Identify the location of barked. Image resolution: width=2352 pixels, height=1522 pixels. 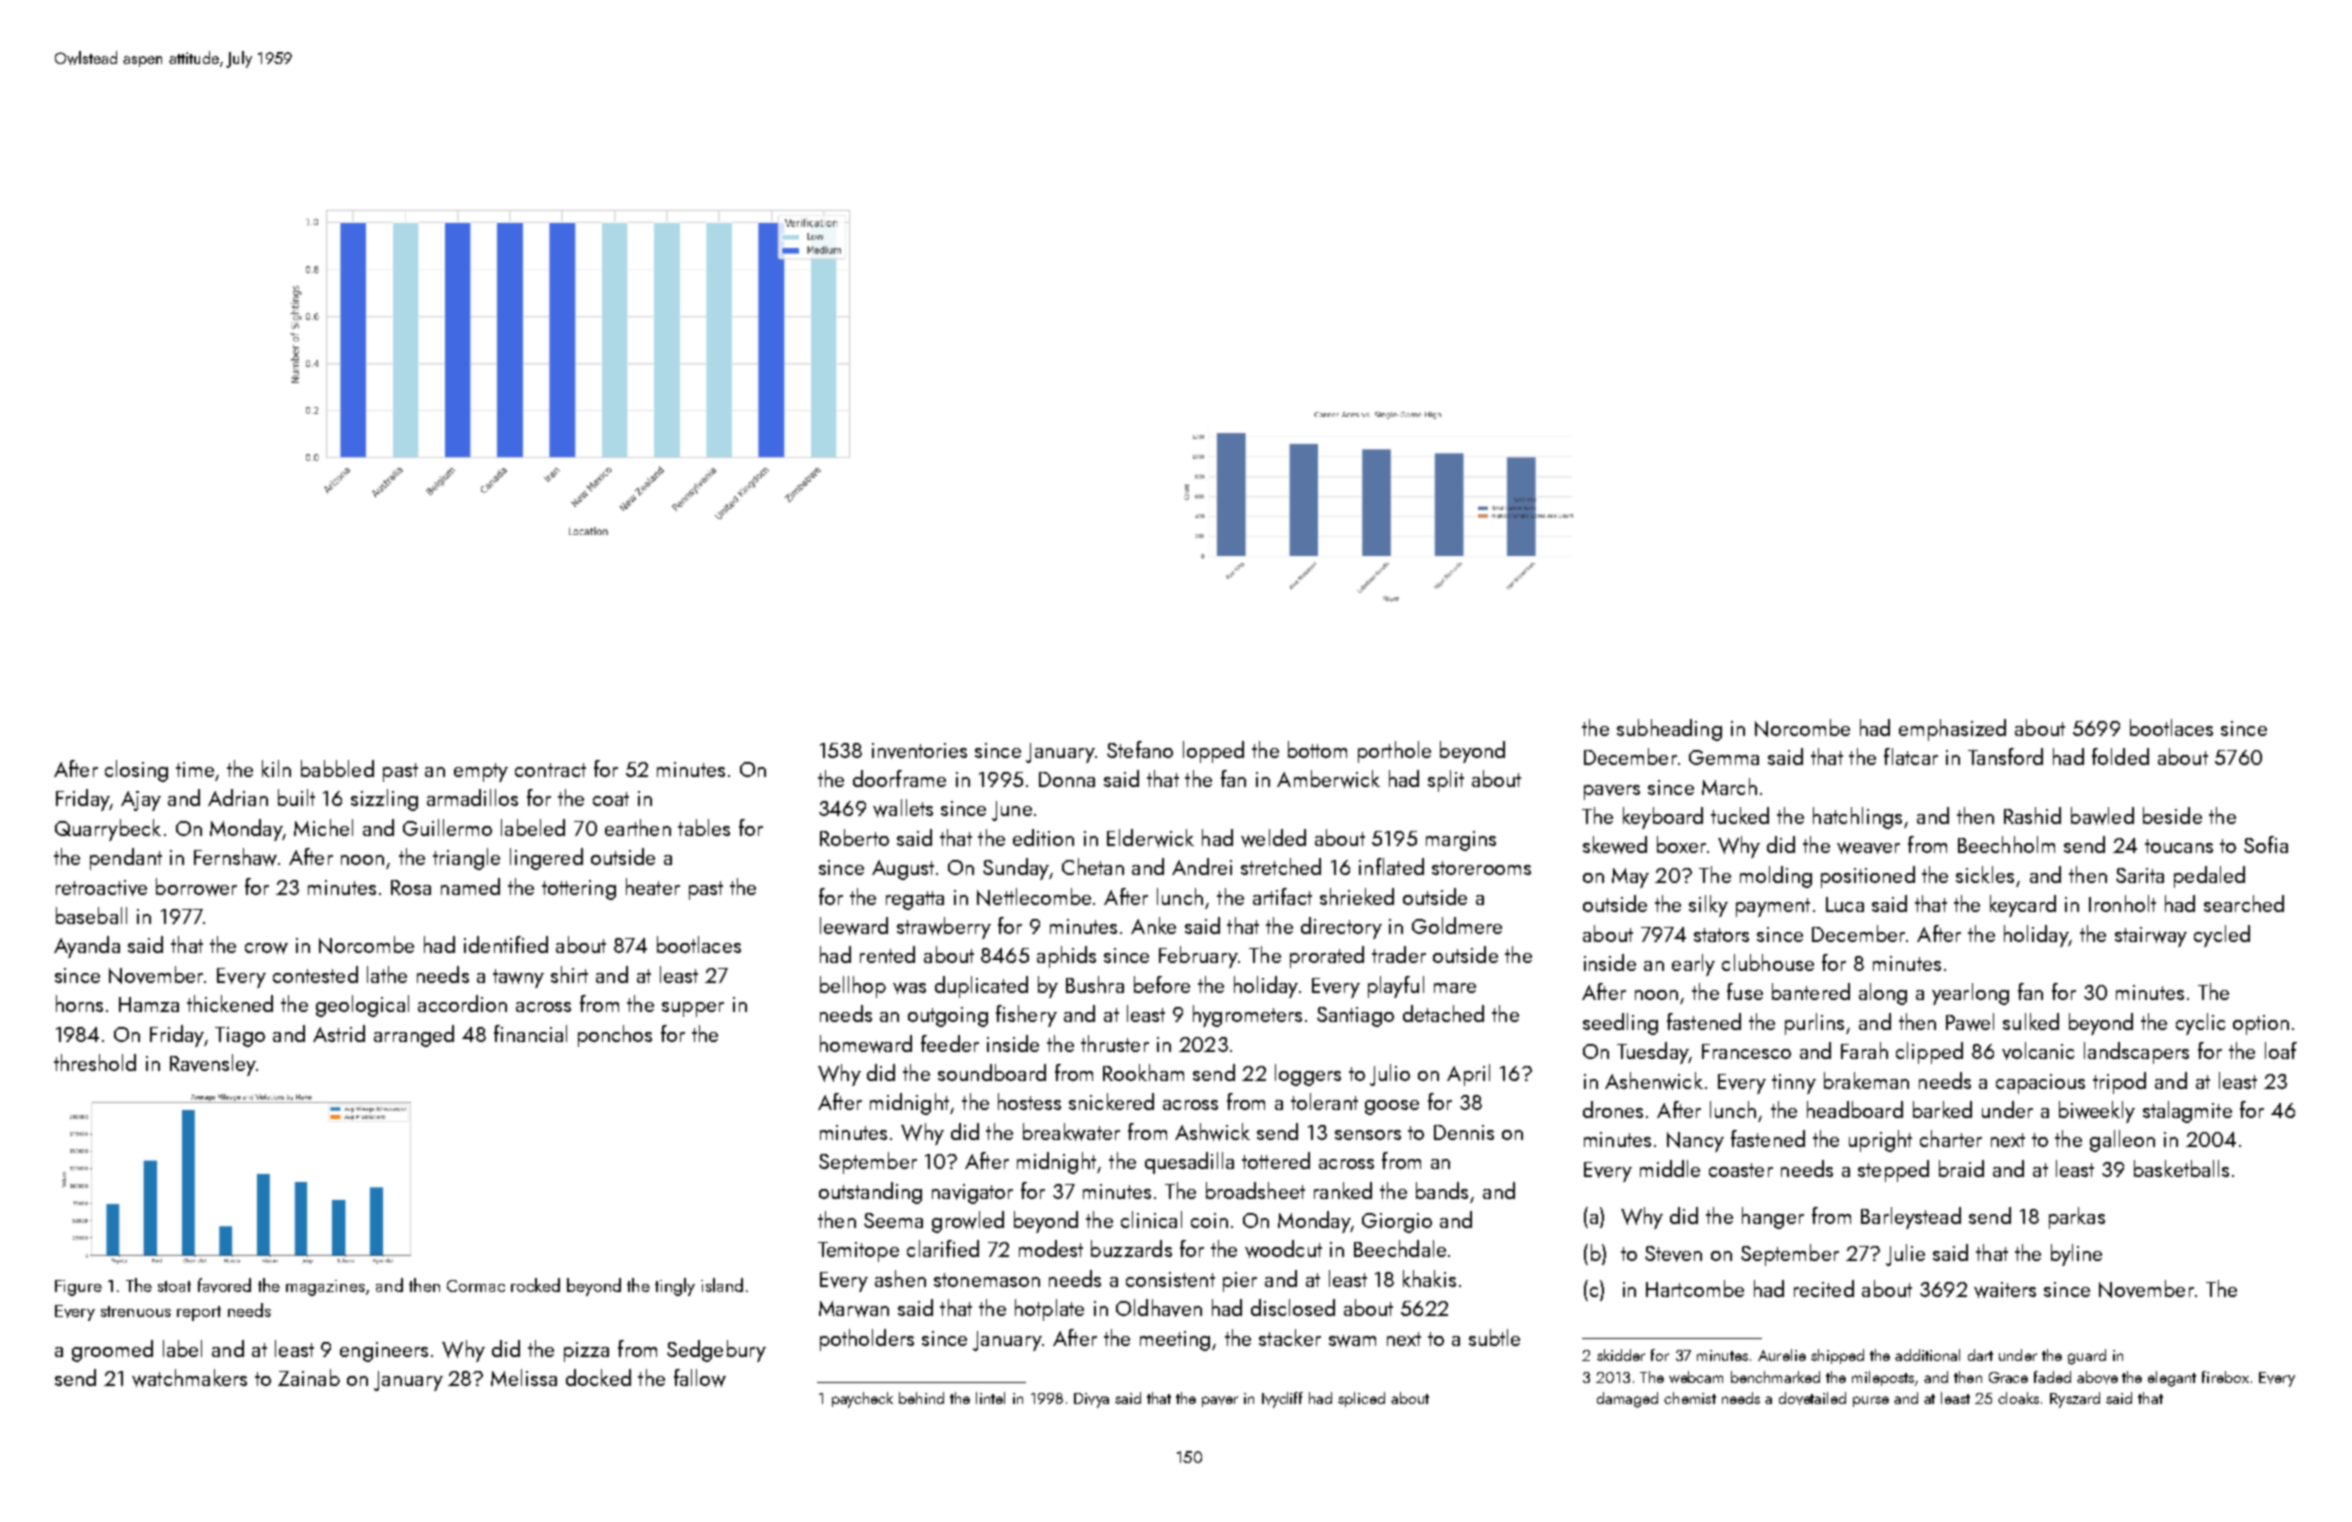
(1942, 1109).
